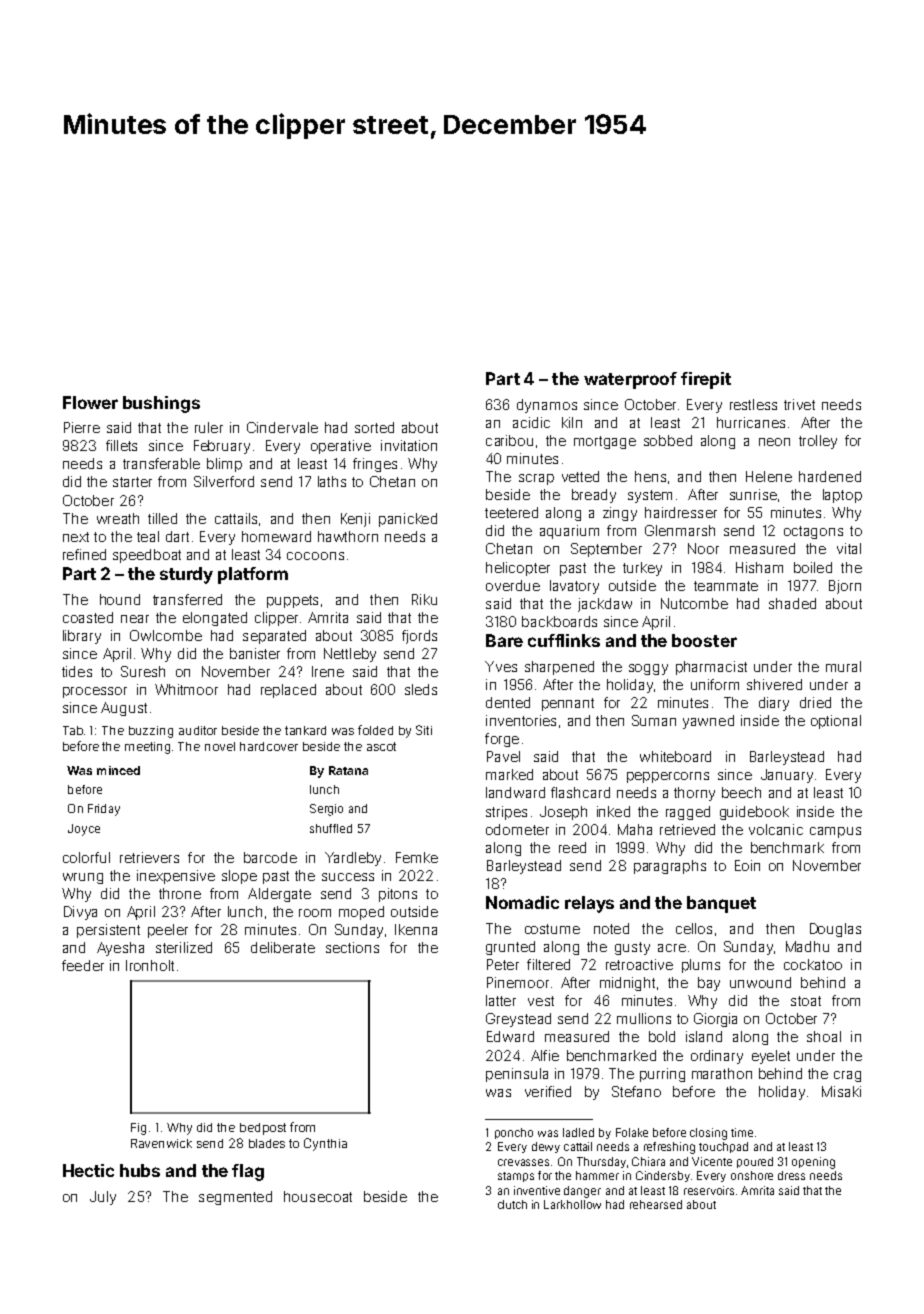 The image size is (924, 1314). What do you see at coordinates (545, 1055) in the image?
I see `Alfie` at bounding box center [545, 1055].
